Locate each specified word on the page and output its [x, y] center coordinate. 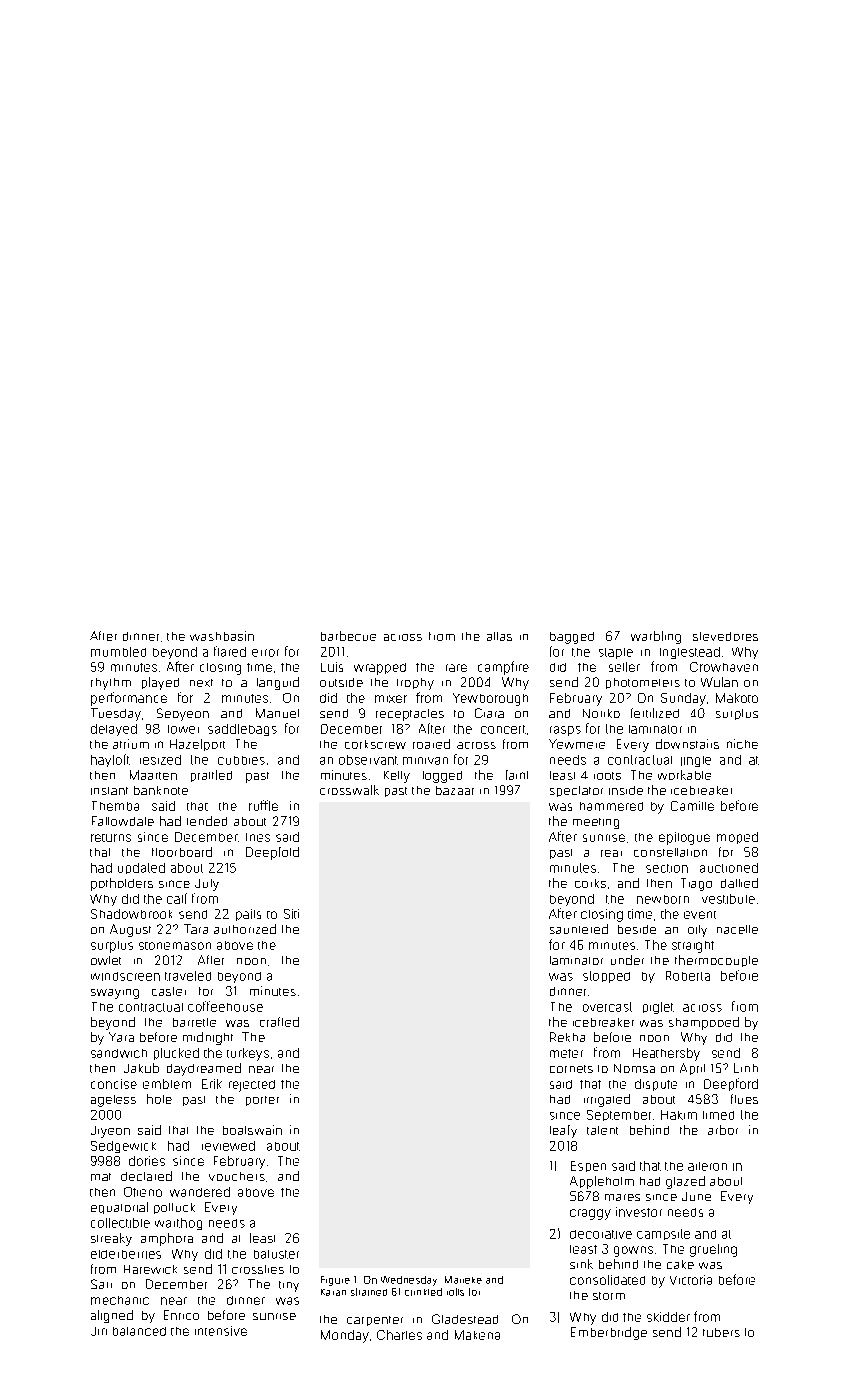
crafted [279, 1022]
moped [737, 838]
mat [101, 1177]
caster [169, 991]
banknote [161, 790]
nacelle [737, 929]
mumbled [118, 652]
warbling [656, 637]
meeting [596, 823]
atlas [499, 636]
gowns [633, 1251]
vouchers [237, 1176]
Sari [101, 1284]
